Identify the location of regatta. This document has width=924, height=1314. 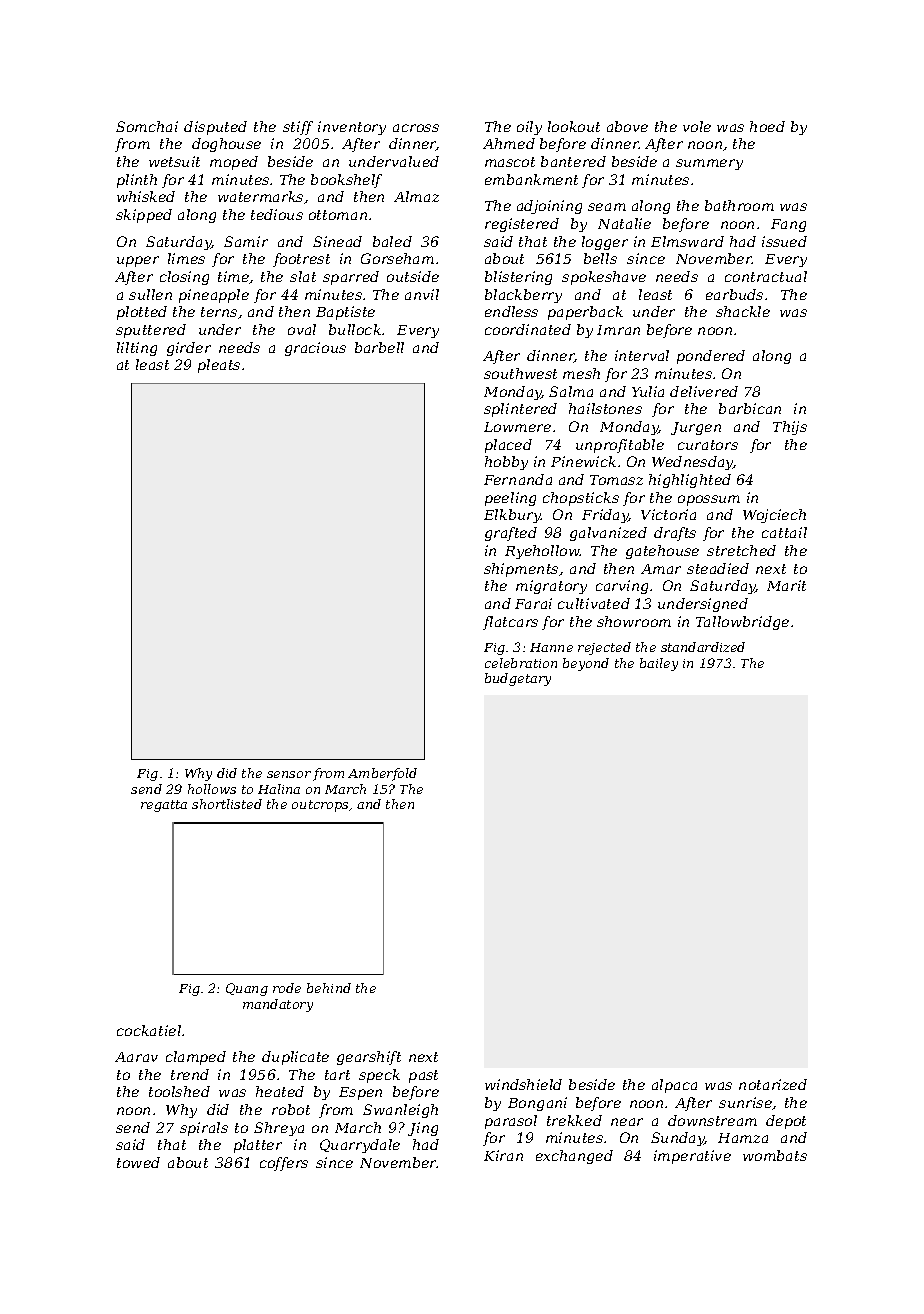
(164, 806).
